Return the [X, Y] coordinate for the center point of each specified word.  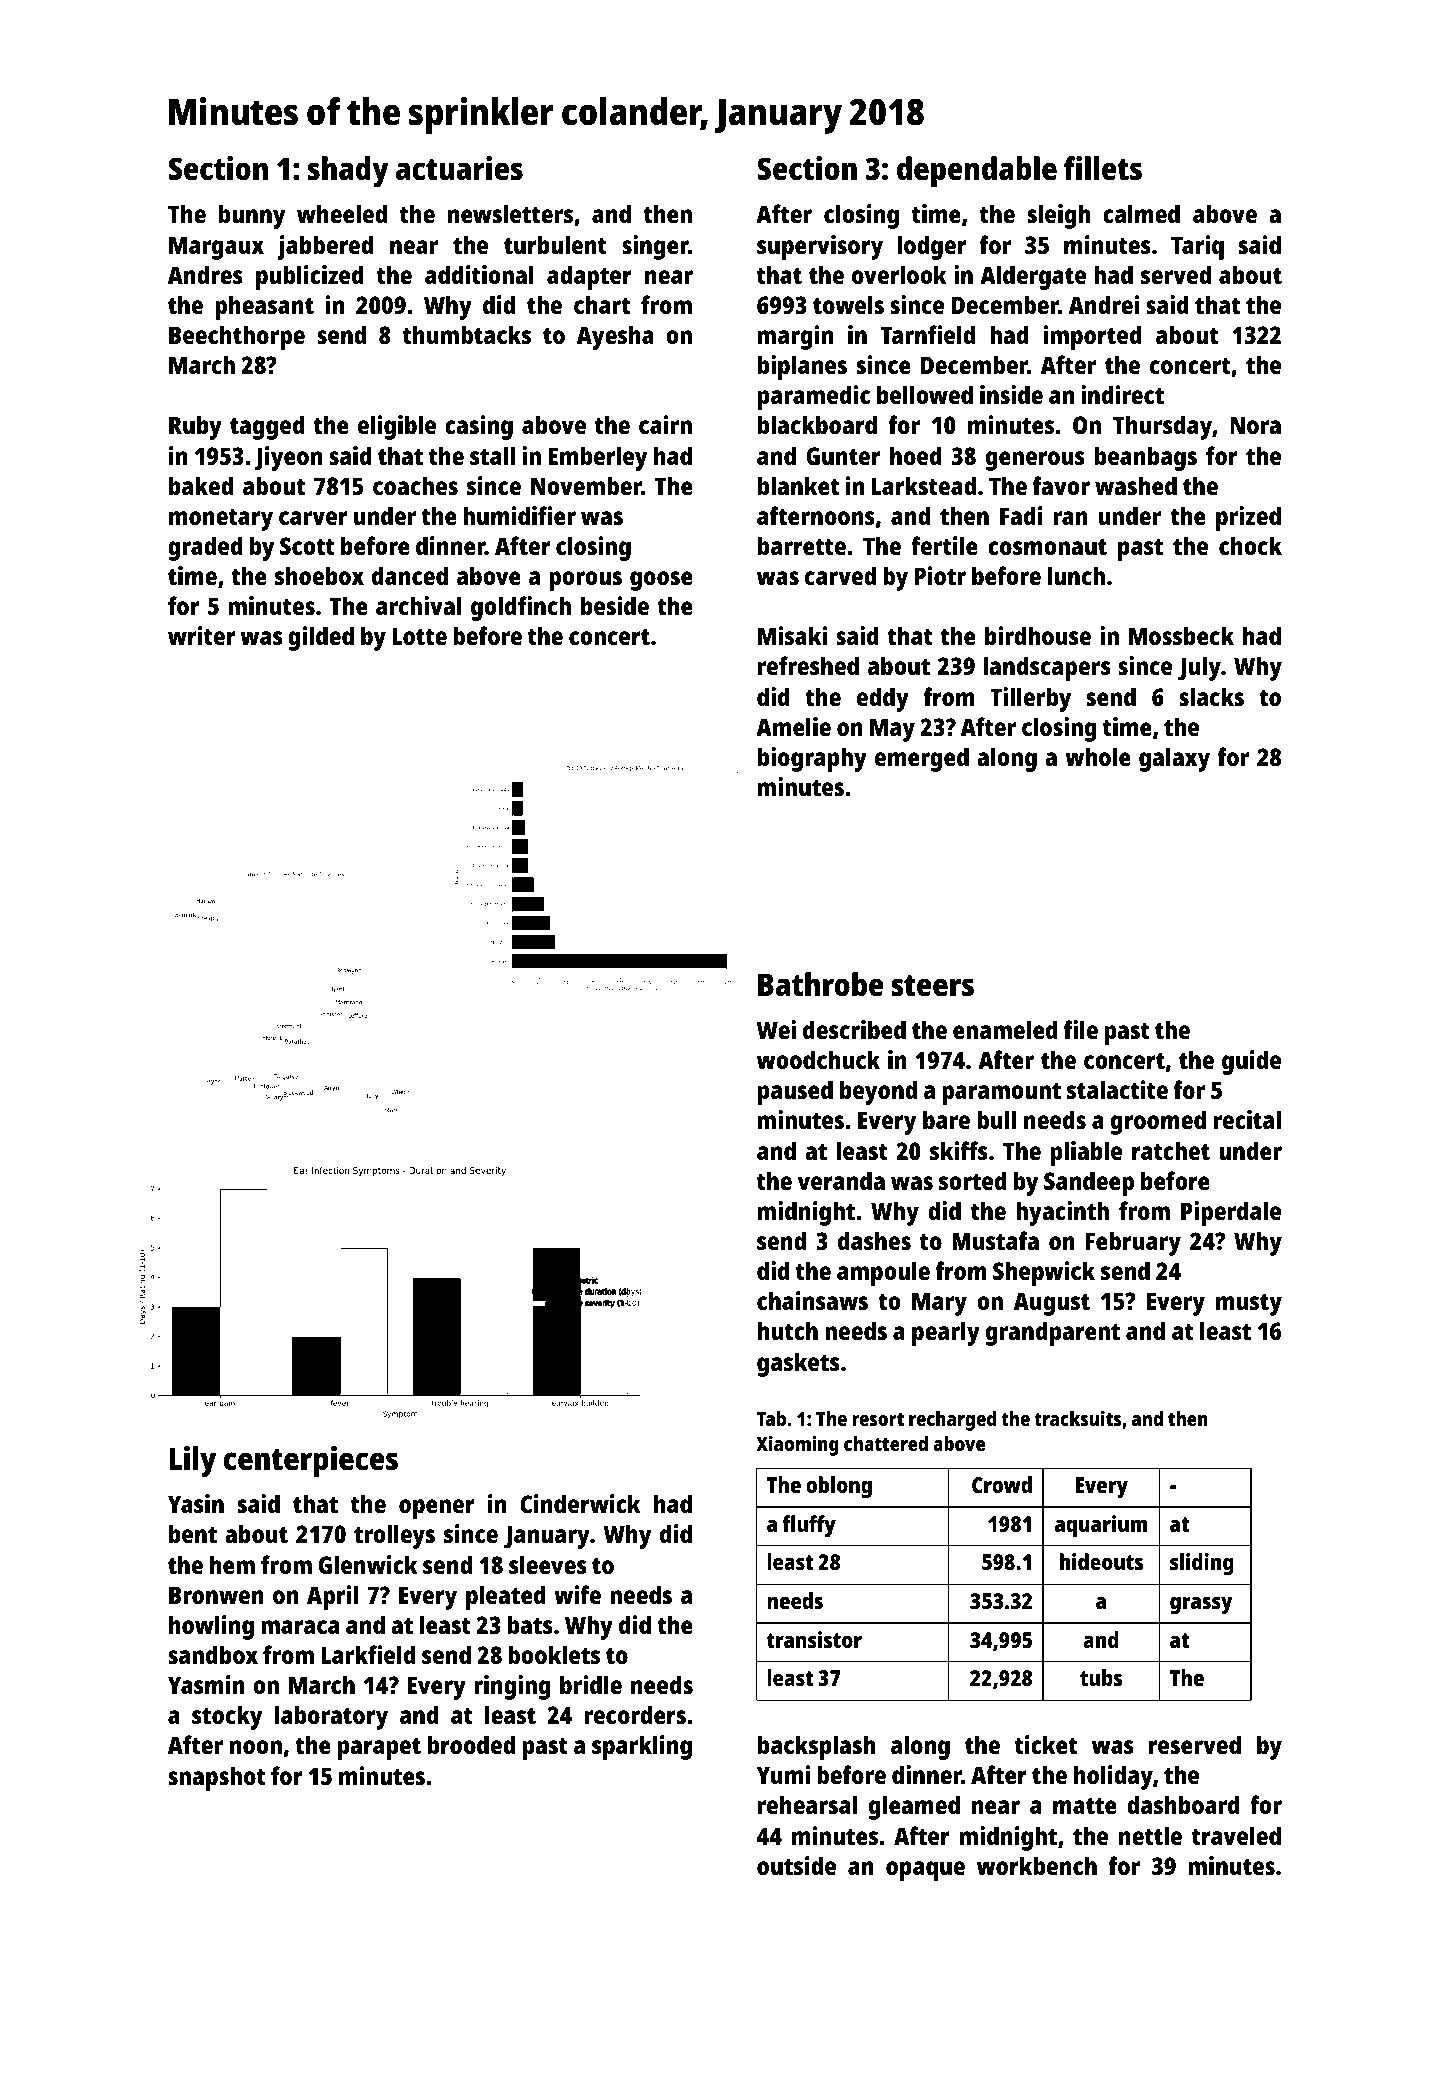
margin [795, 337]
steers [932, 986]
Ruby [195, 427]
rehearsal [807, 1804]
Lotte [419, 636]
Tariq [1197, 247]
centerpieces [311, 1462]
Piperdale [1231, 1213]
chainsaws [812, 1300]
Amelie [793, 726]
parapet [379, 1749]
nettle [1150, 1835]
